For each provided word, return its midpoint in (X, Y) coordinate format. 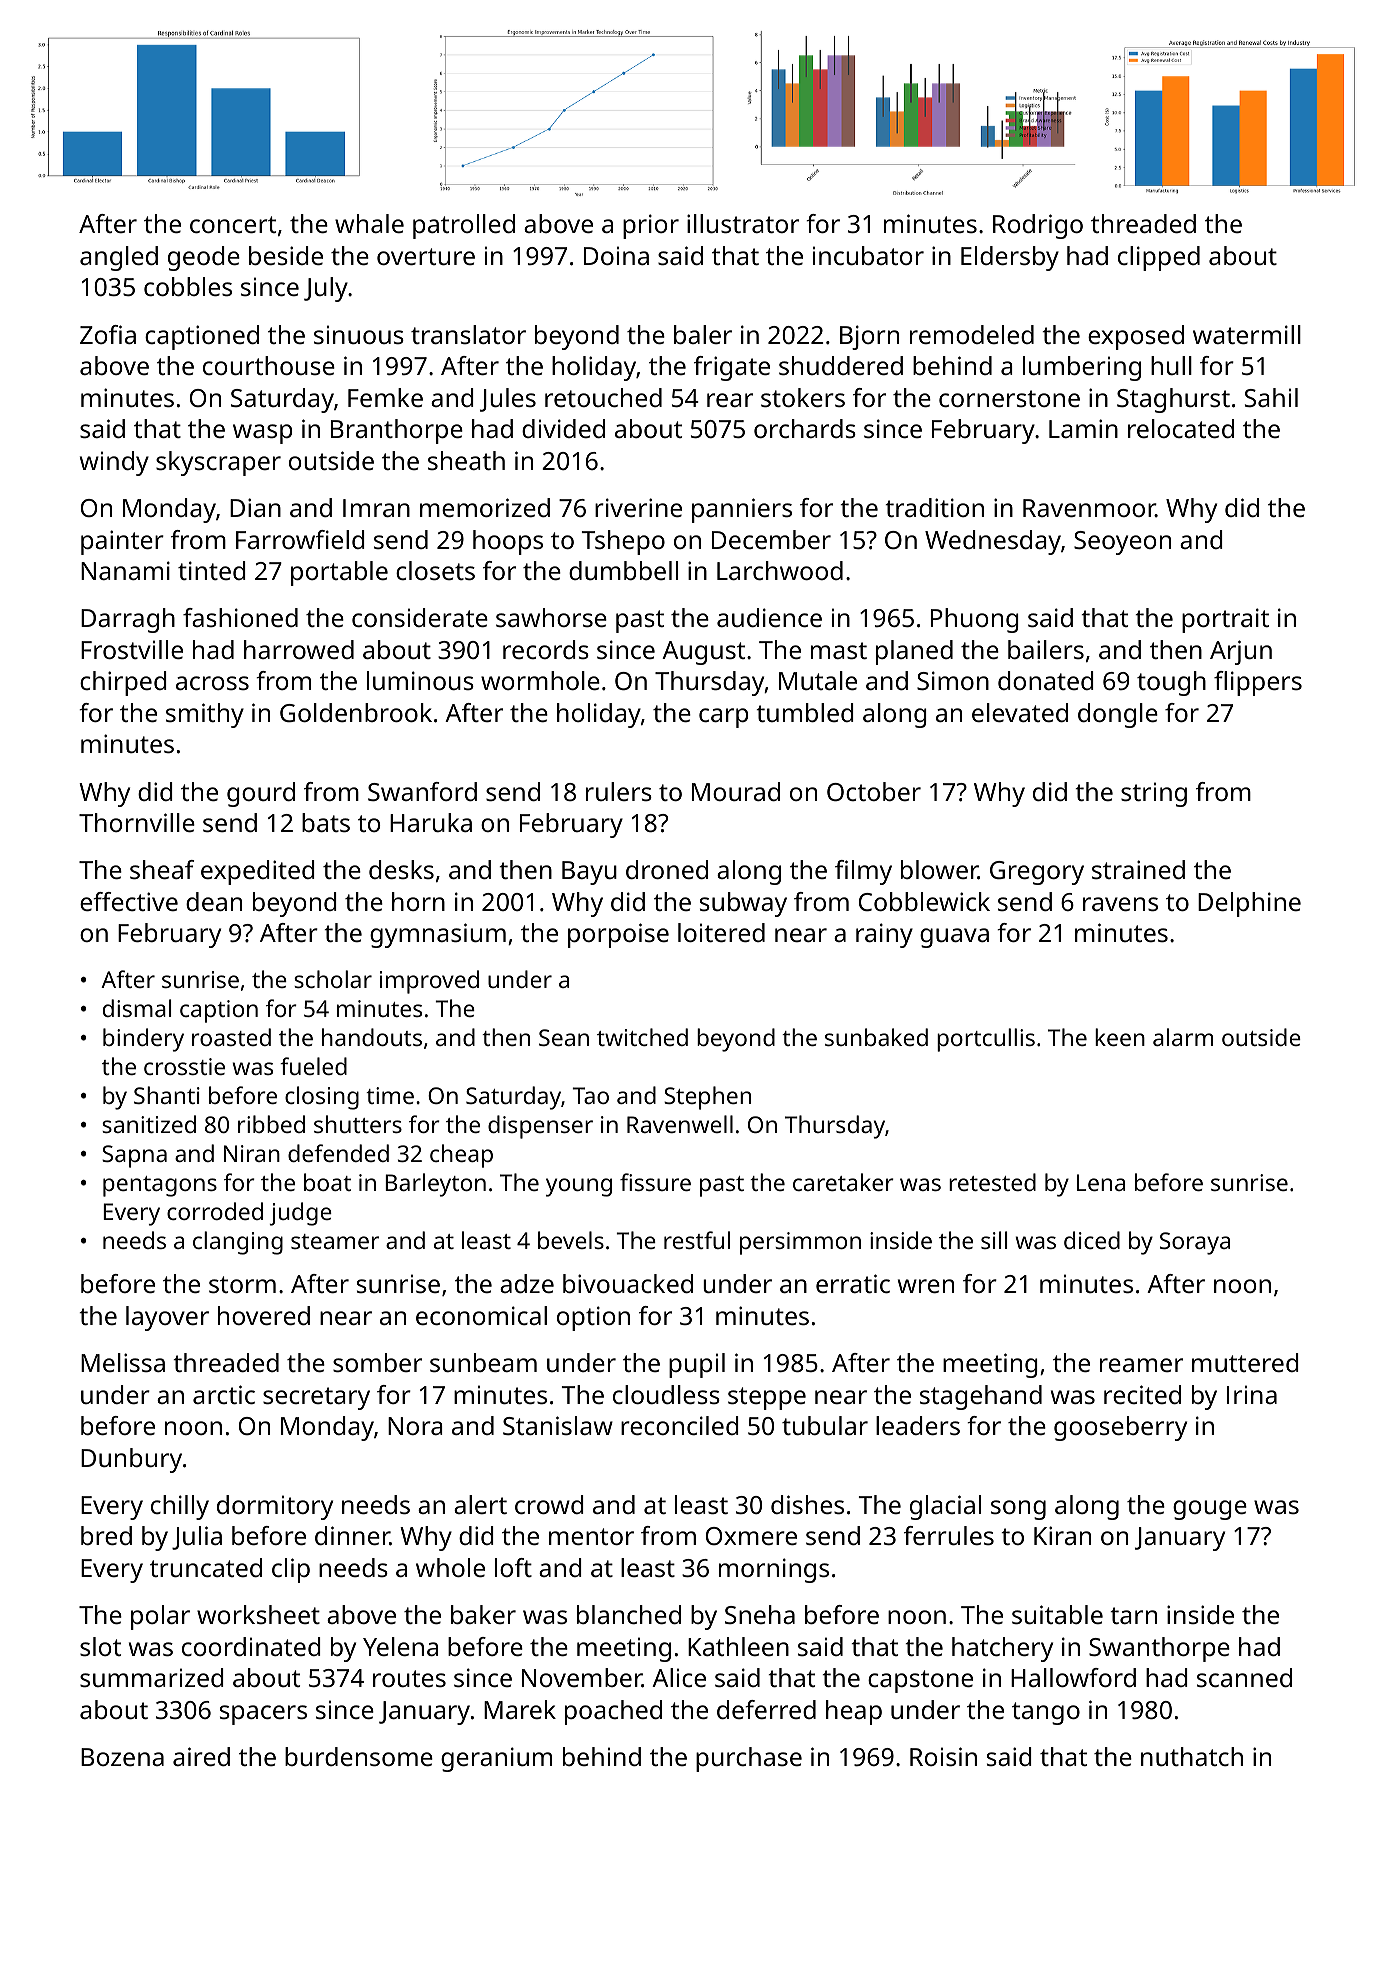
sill (994, 1240)
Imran (376, 508)
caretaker (843, 1182)
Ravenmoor (1089, 508)
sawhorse (551, 617)
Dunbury (131, 1460)
